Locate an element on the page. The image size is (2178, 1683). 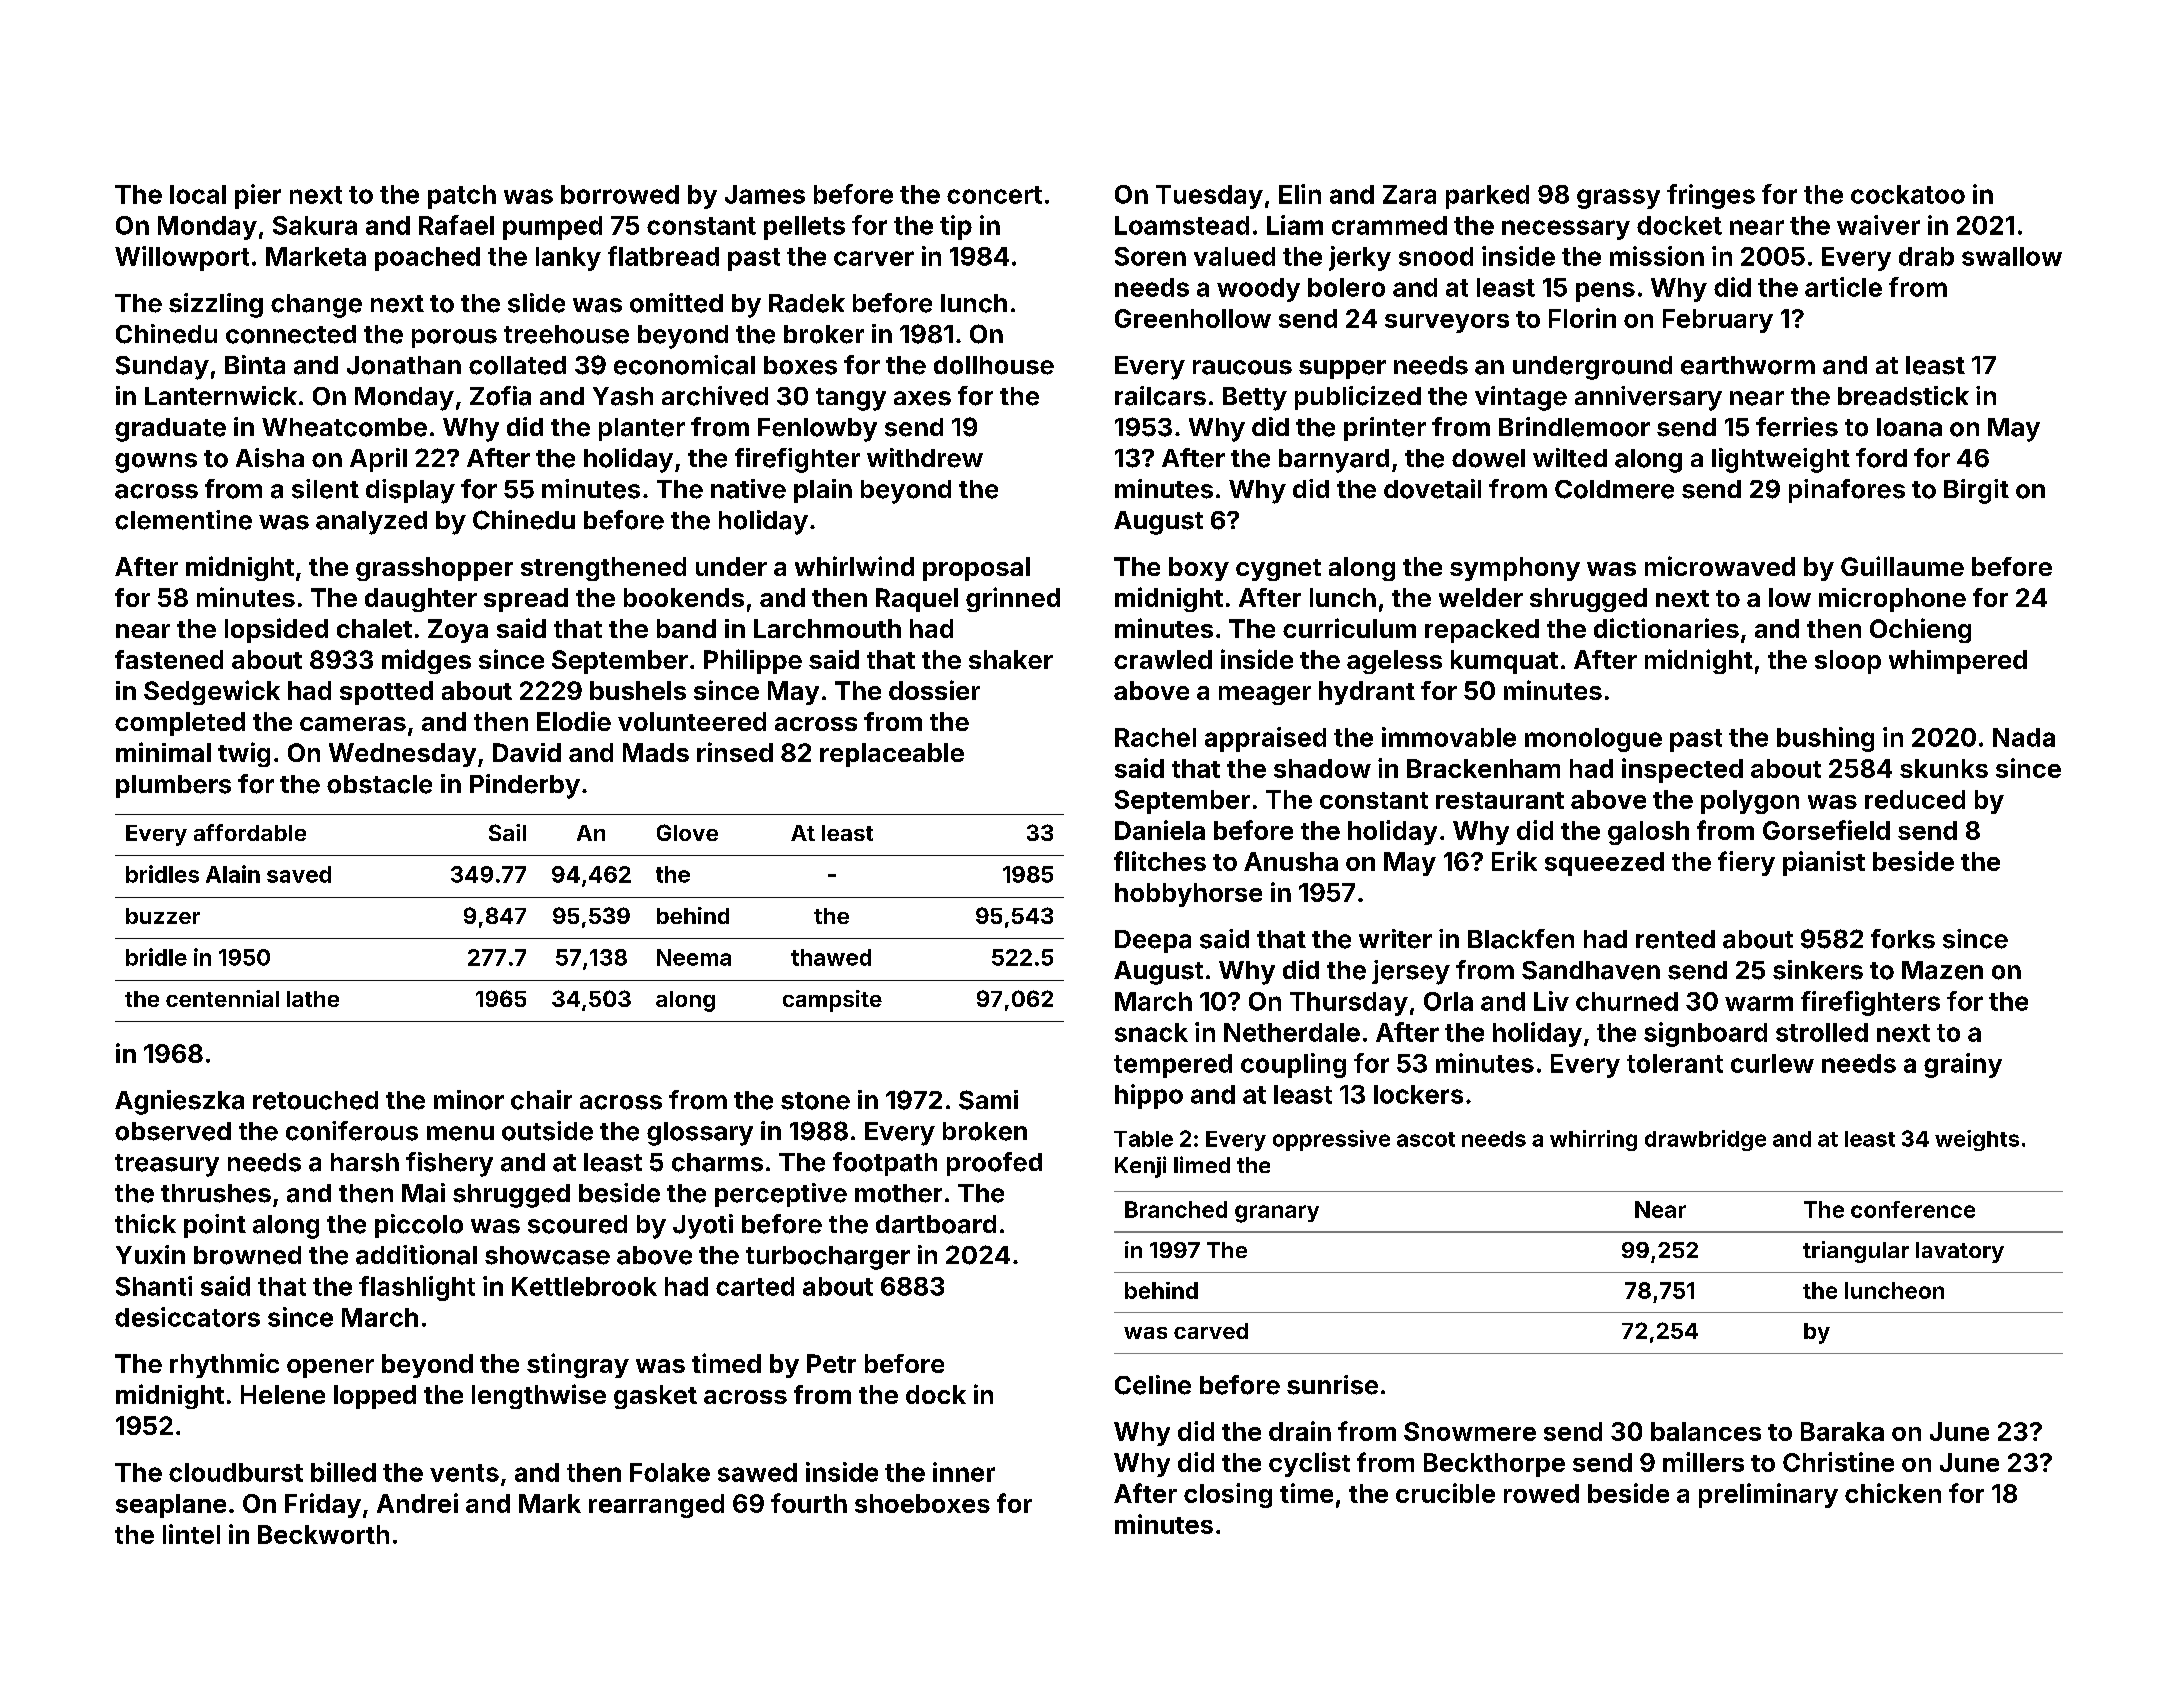
meager is located at coordinates (1265, 695).
